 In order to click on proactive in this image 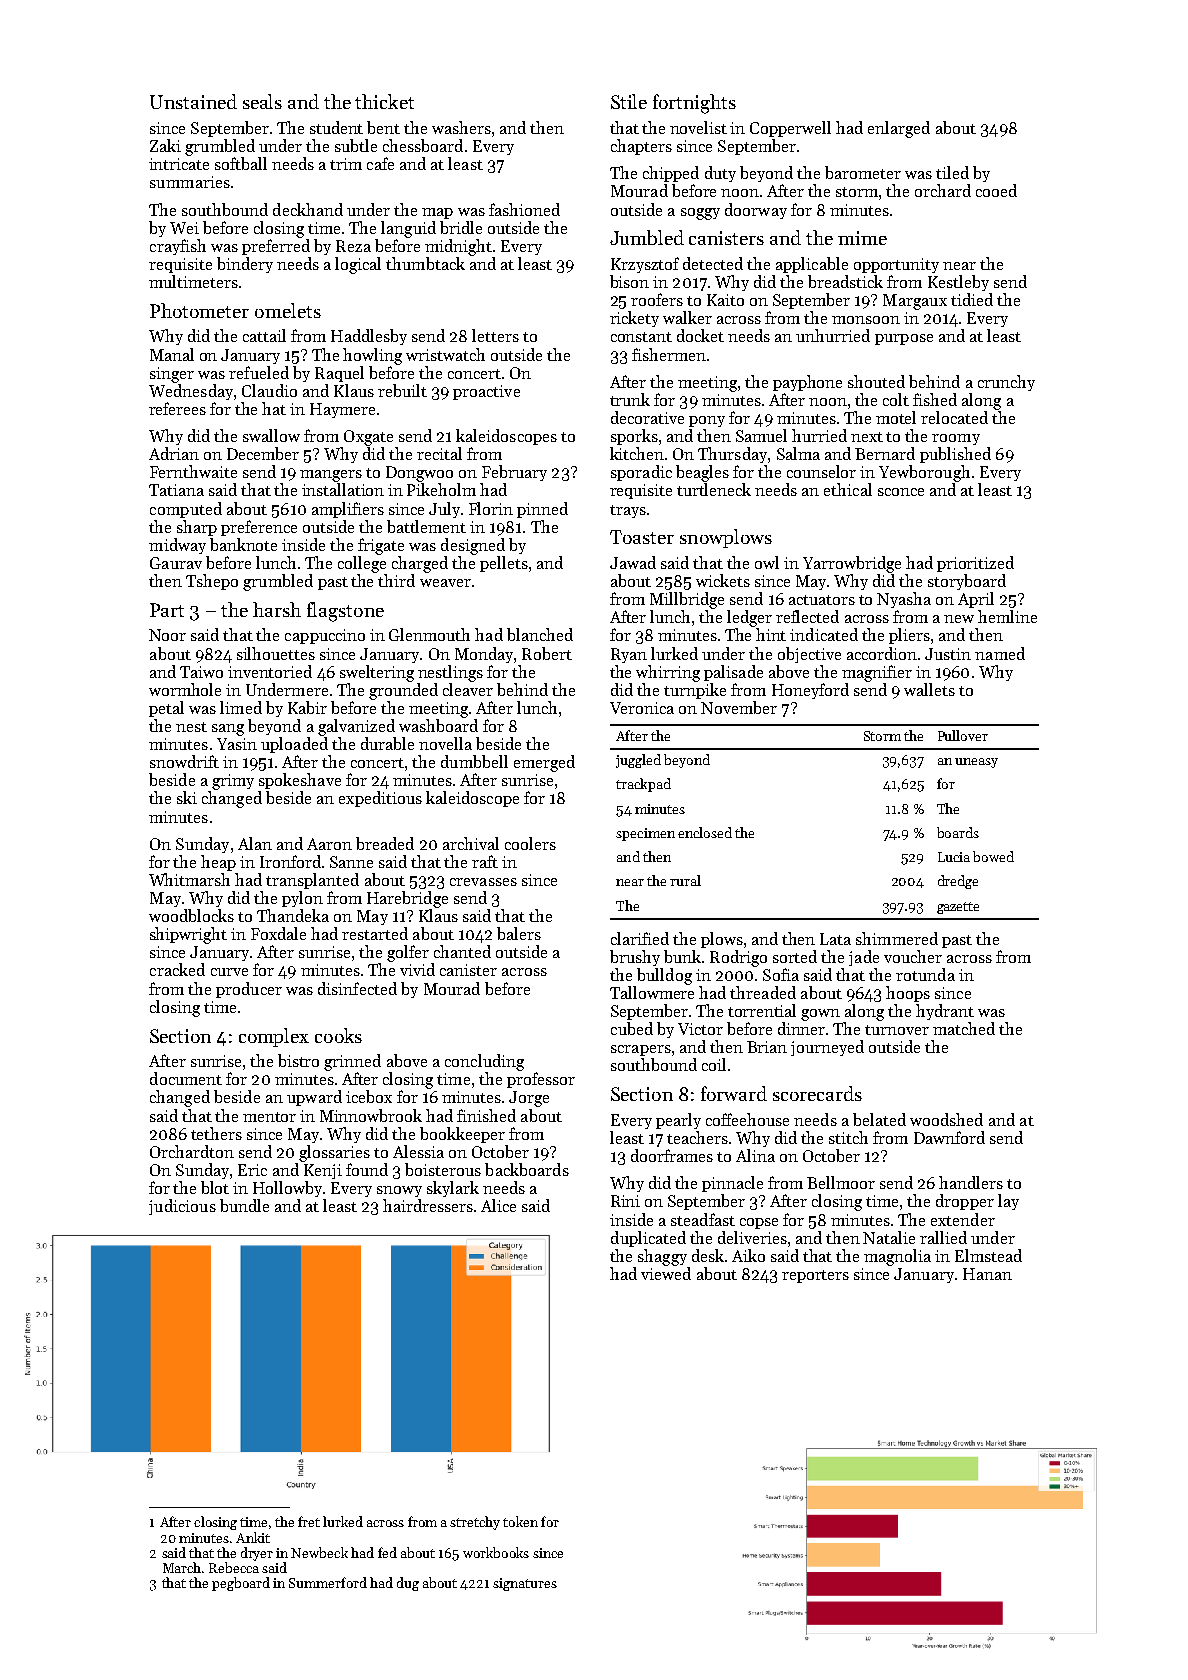, I will do `click(486, 392)`.
